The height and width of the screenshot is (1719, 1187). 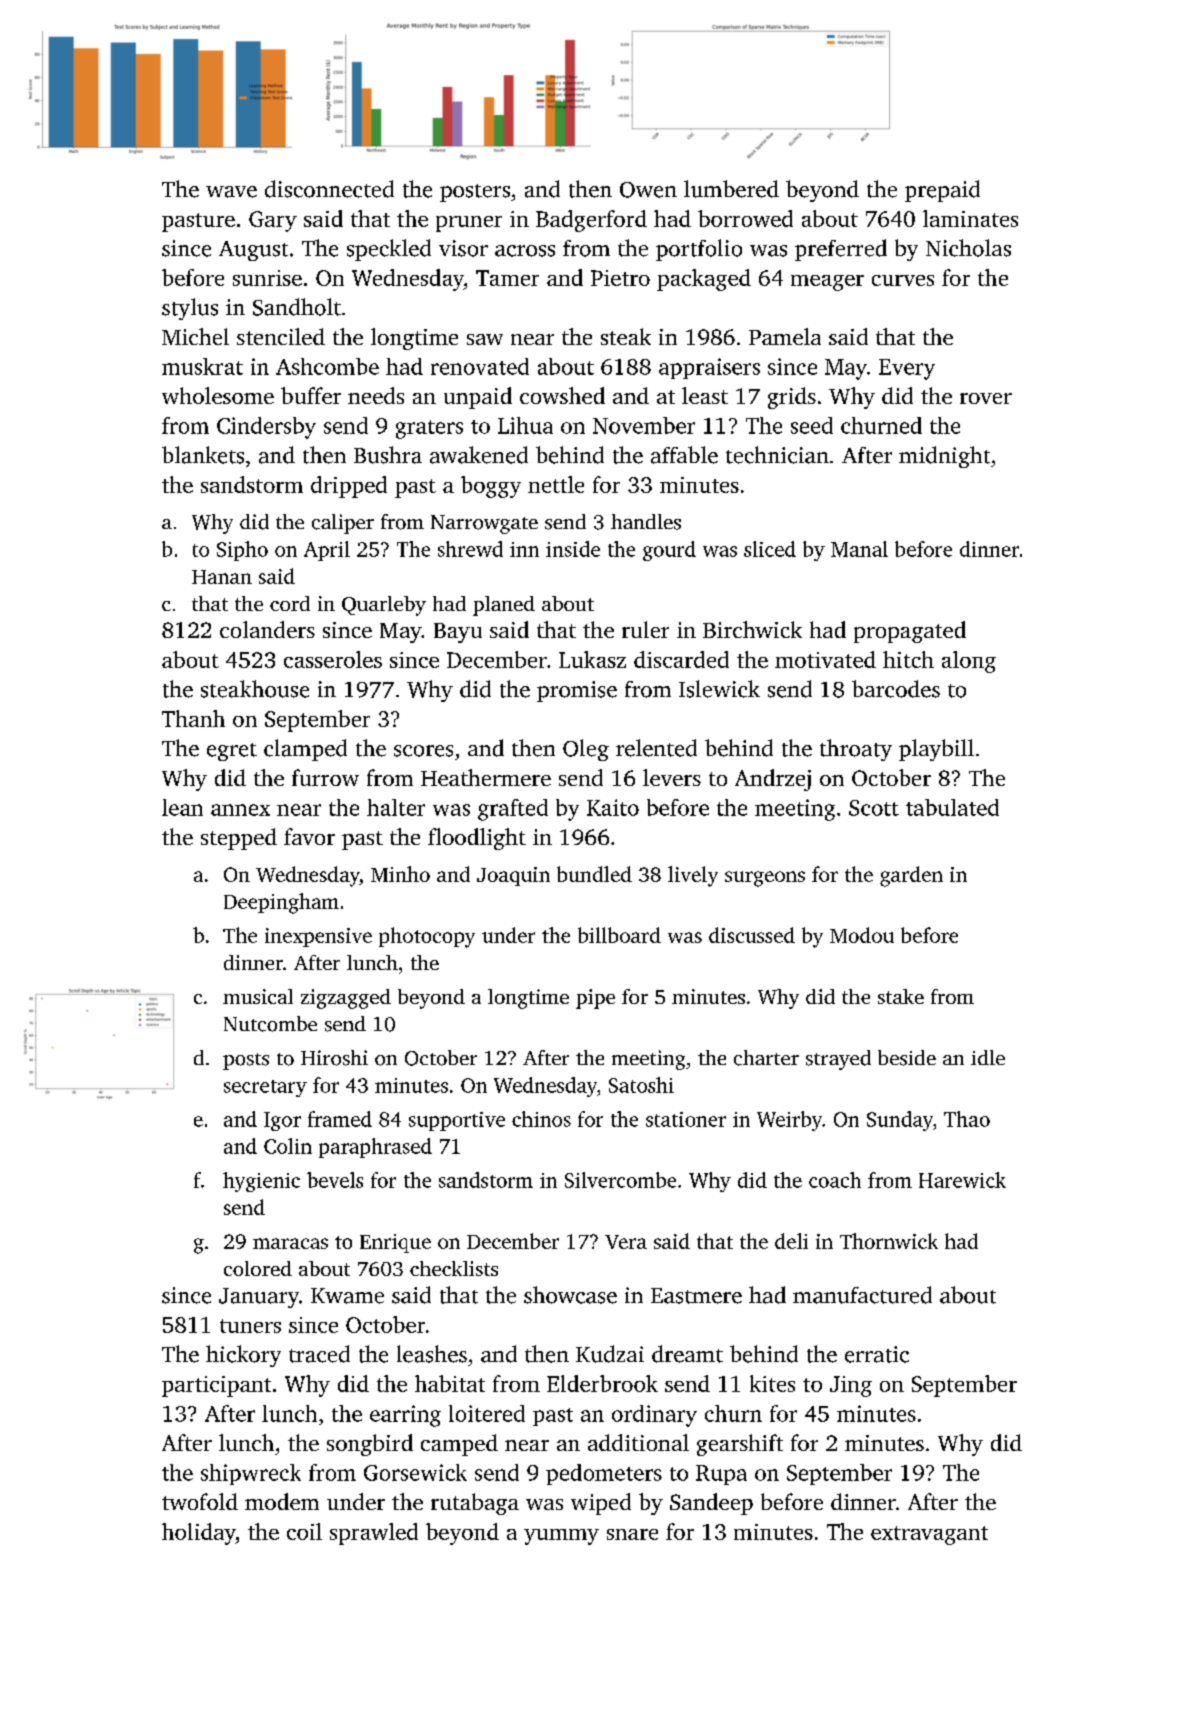 What do you see at coordinates (731, 189) in the screenshot?
I see `lumbered` at bounding box center [731, 189].
